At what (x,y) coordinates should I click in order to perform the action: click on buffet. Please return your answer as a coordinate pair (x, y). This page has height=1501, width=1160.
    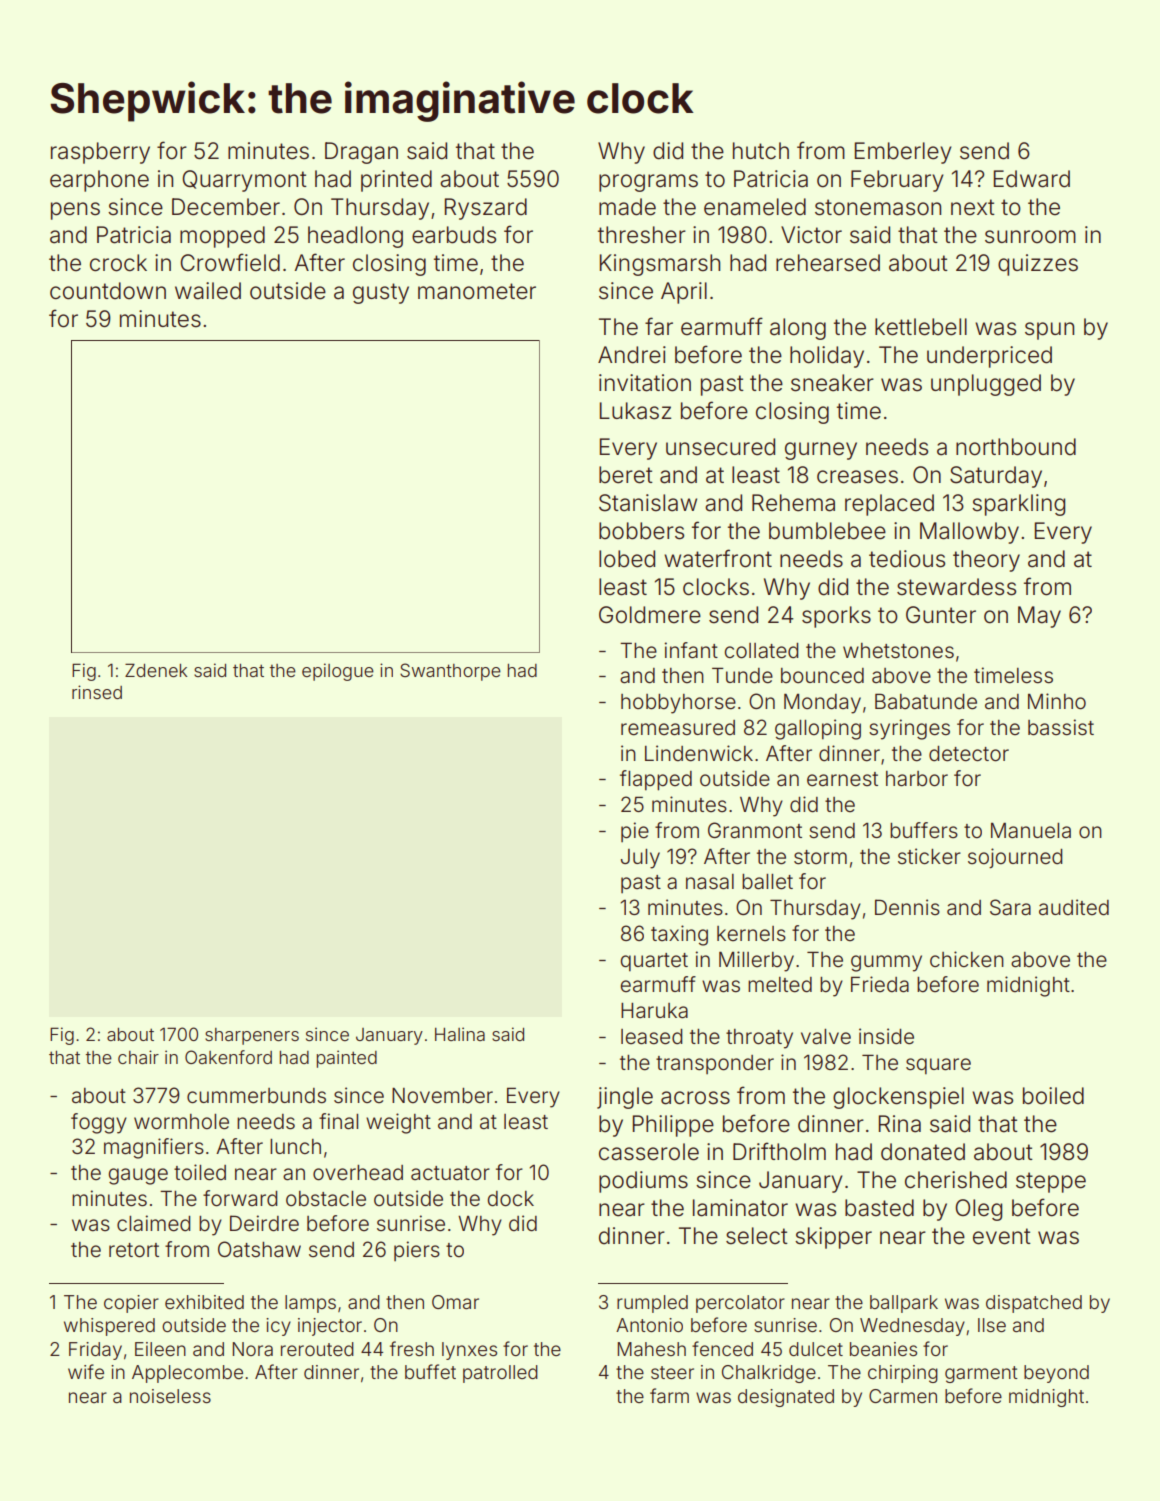
    Looking at the image, I should click on (430, 1371).
